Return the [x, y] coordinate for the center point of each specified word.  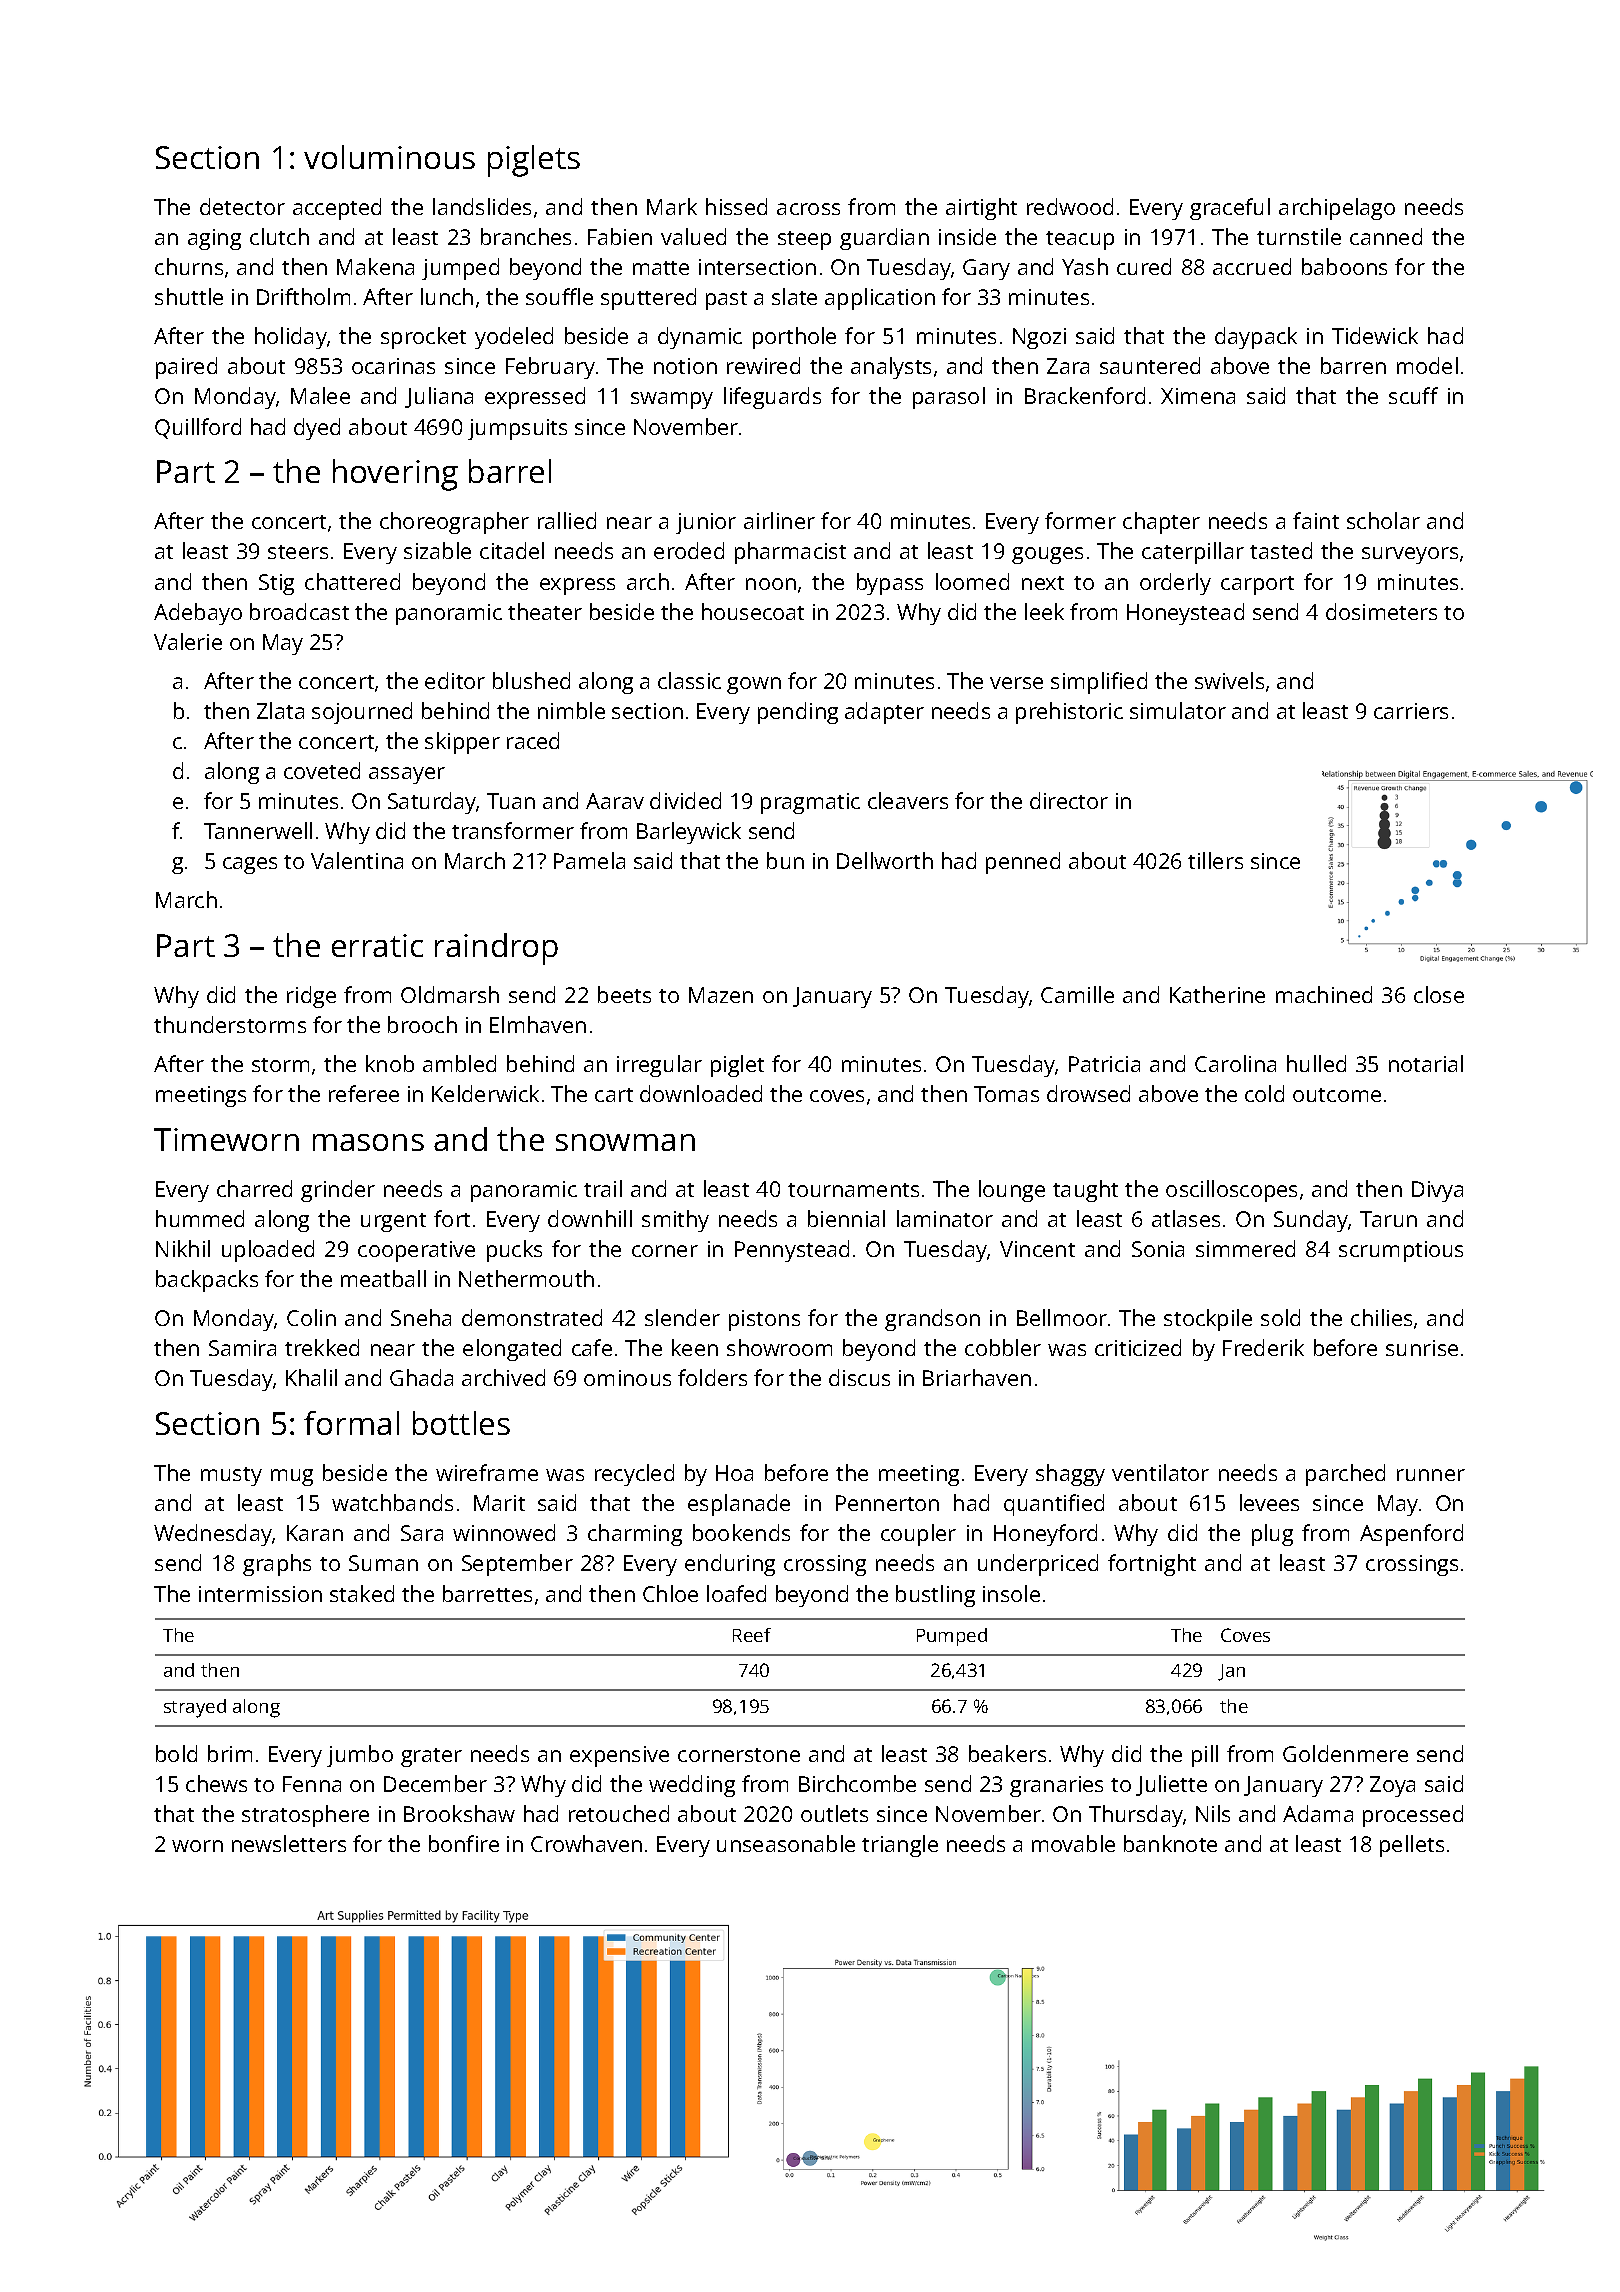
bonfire [464, 1843]
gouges [1047, 555]
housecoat [753, 611]
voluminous [389, 157]
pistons [764, 1320]
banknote [1170, 1843]
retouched [619, 1813]
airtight [981, 209]
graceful [1230, 209]
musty [231, 1476]
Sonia [1158, 1249]
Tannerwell [258, 830]
